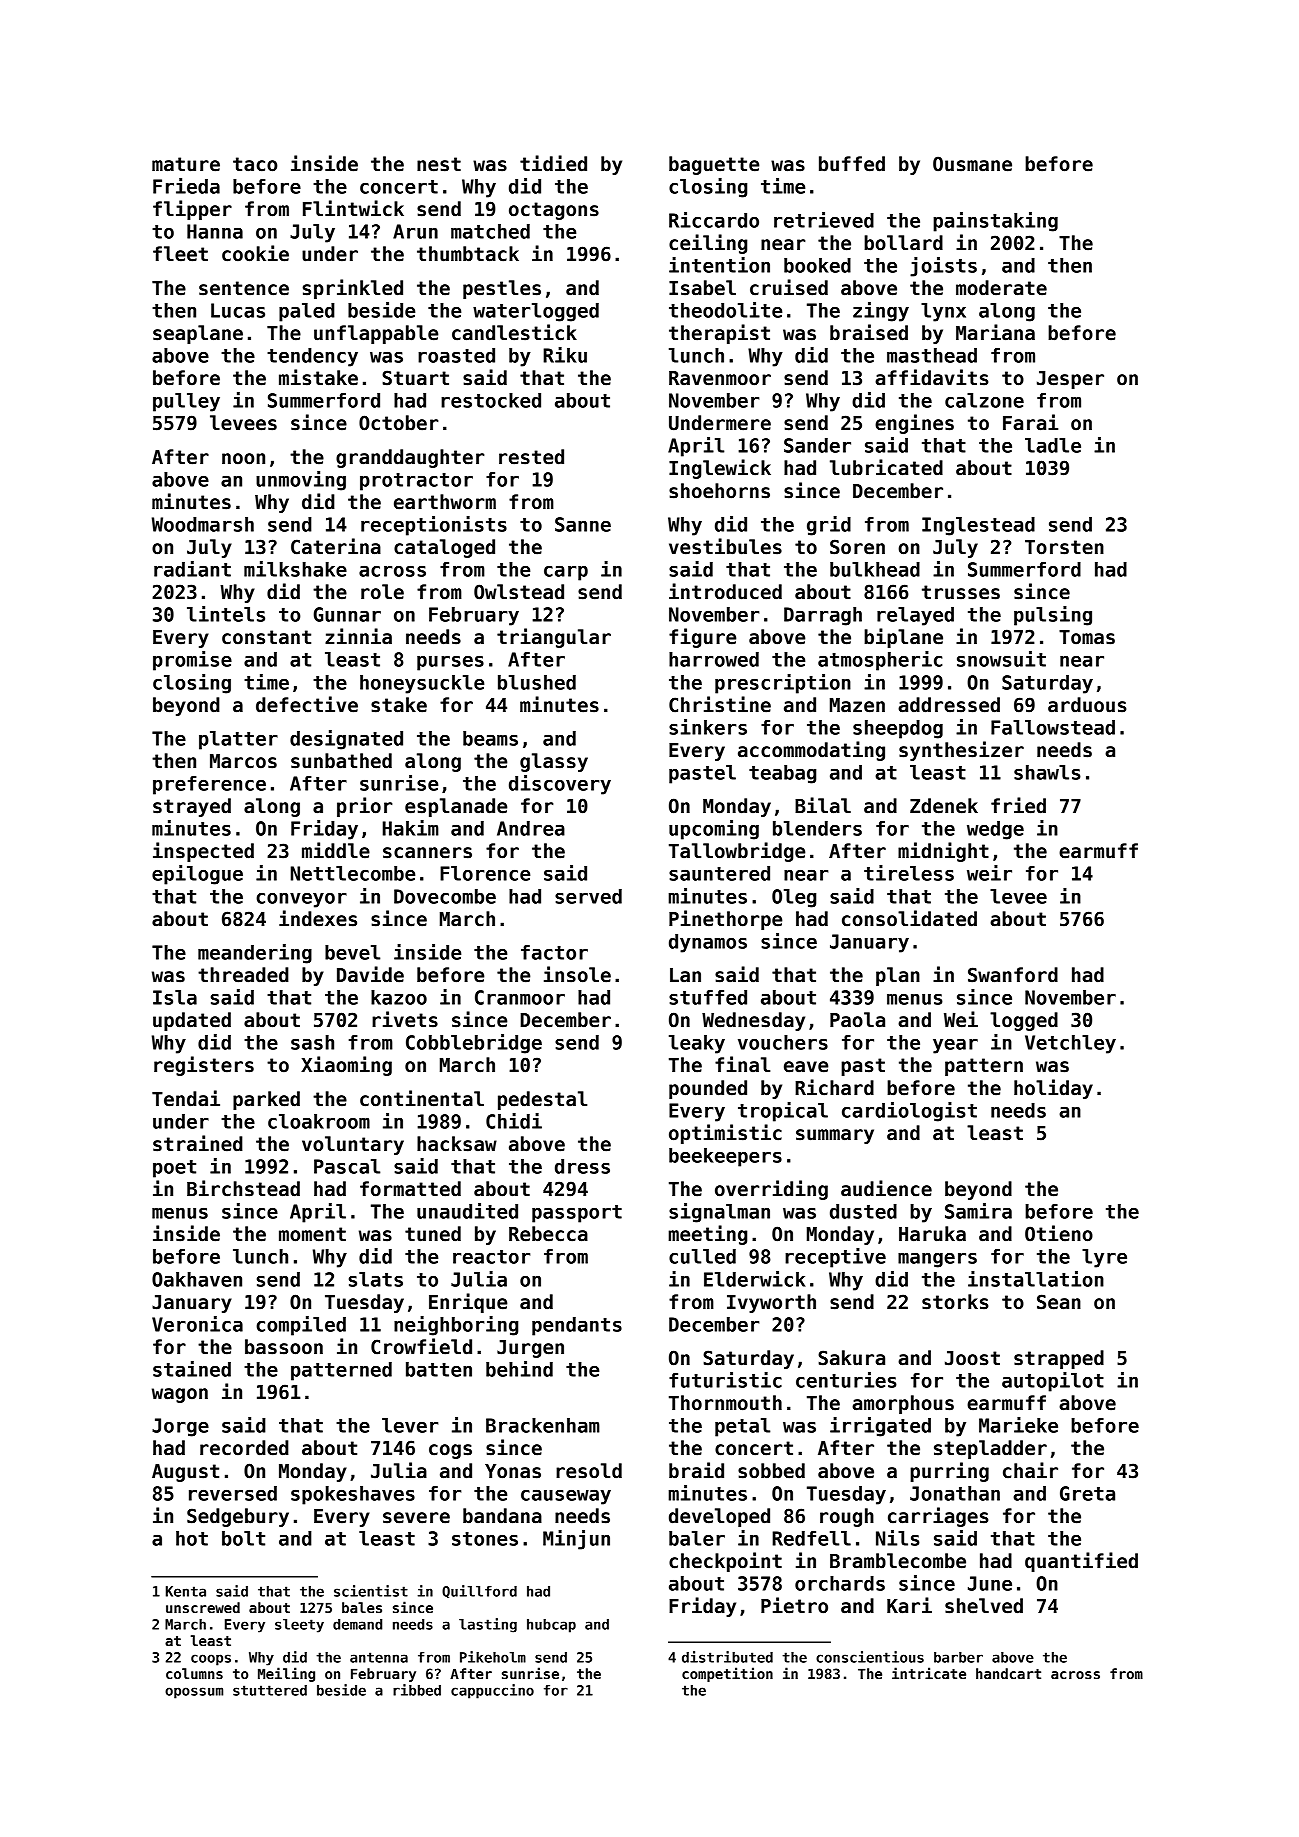 This screenshot has height=1837, width=1299. What do you see at coordinates (1087, 705) in the screenshot?
I see `arduous` at bounding box center [1087, 705].
